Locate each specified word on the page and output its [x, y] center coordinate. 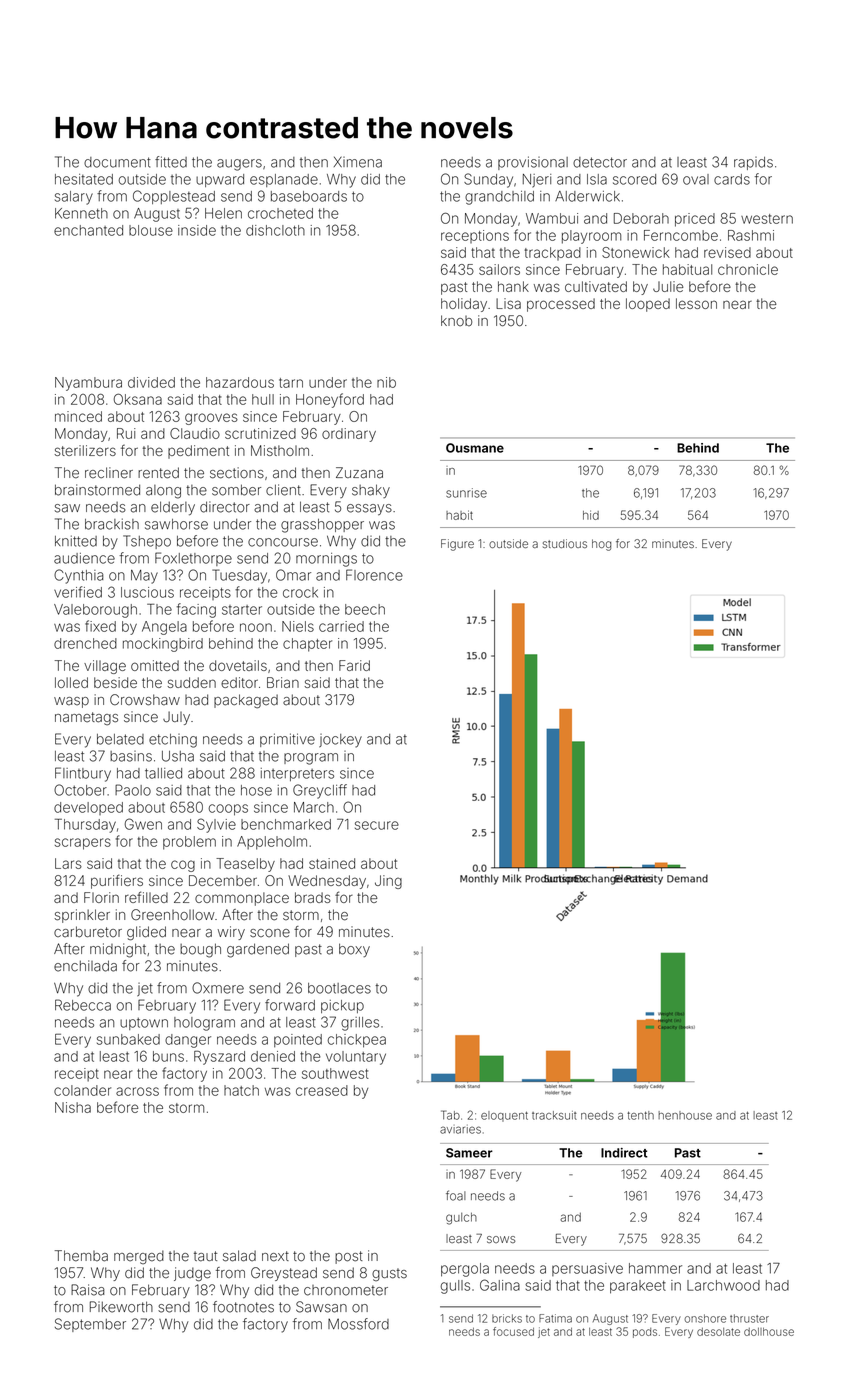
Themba [81, 1256]
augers [239, 165]
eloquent [504, 1116]
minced [78, 416]
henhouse [685, 1115]
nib [386, 382]
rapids [753, 163]
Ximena [358, 162]
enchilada [85, 966]
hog [601, 545]
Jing [388, 882]
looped [648, 305]
